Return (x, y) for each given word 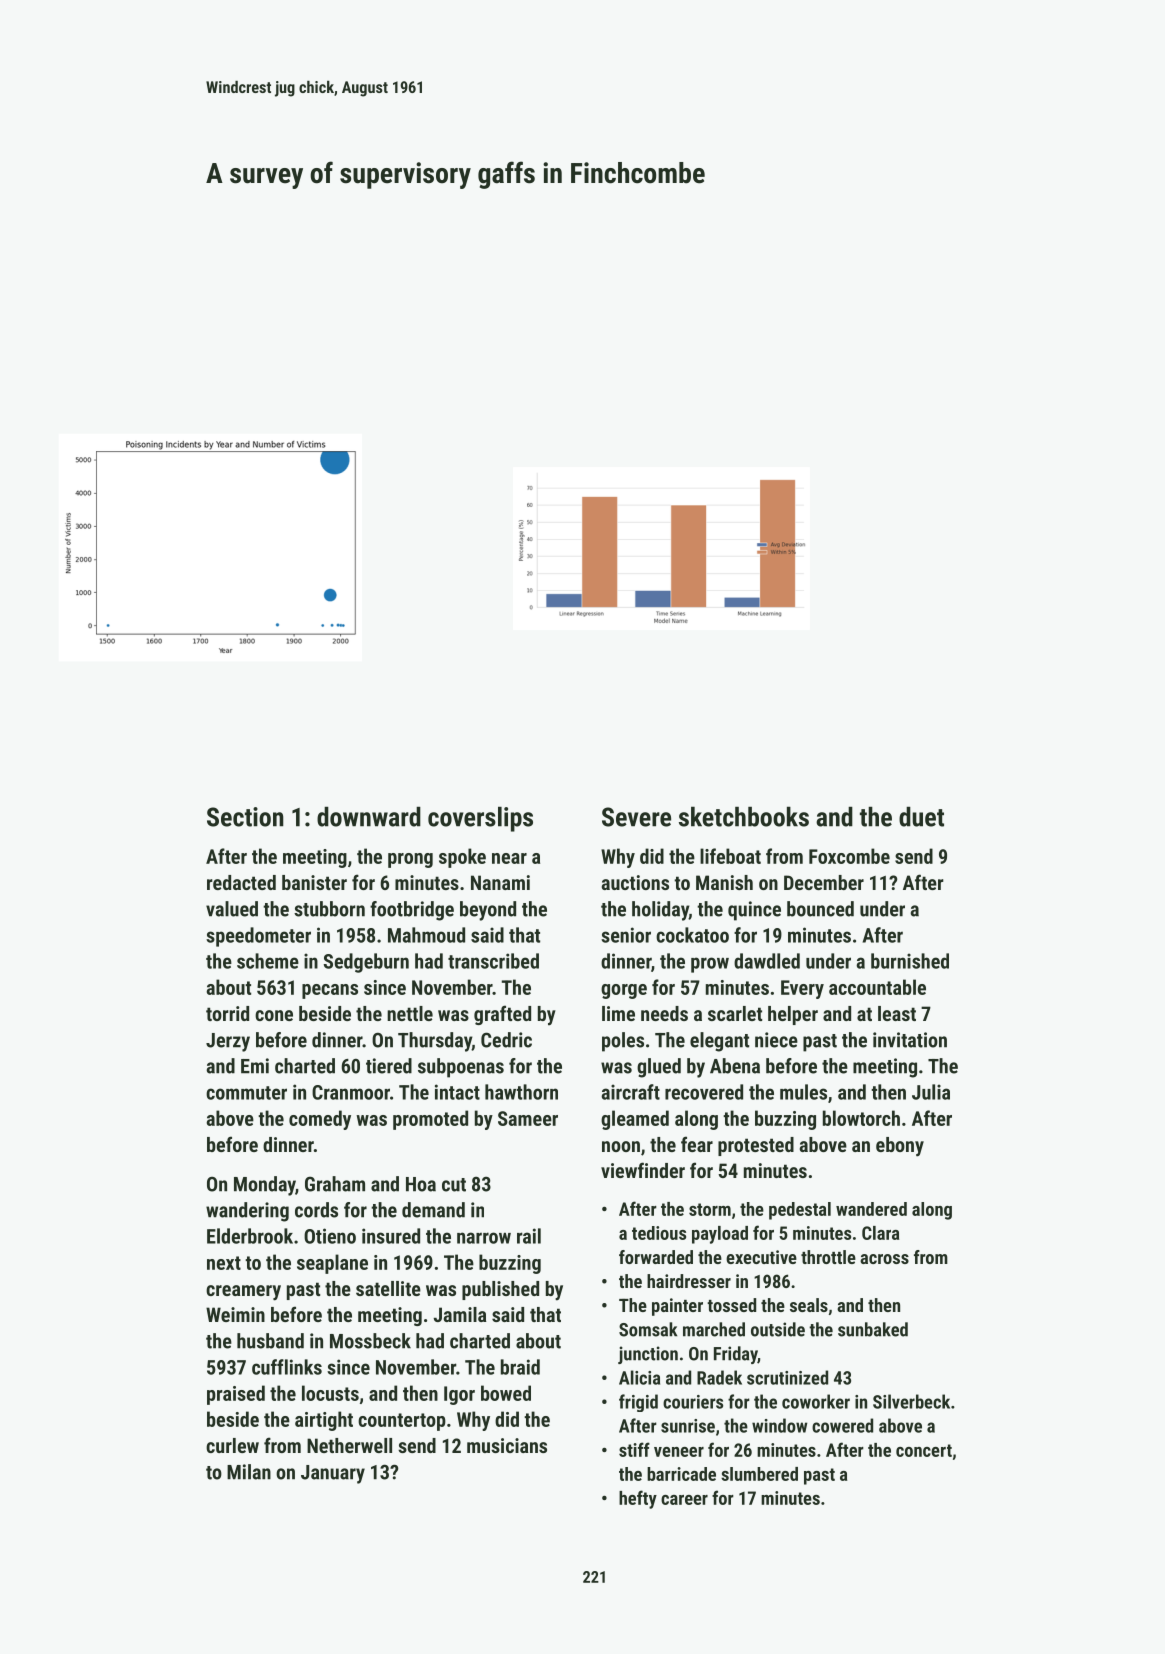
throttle (828, 1257)
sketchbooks (744, 817)
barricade (681, 1474)
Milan (249, 1472)
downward (369, 817)
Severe (636, 817)
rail (529, 1236)
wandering (247, 1212)
